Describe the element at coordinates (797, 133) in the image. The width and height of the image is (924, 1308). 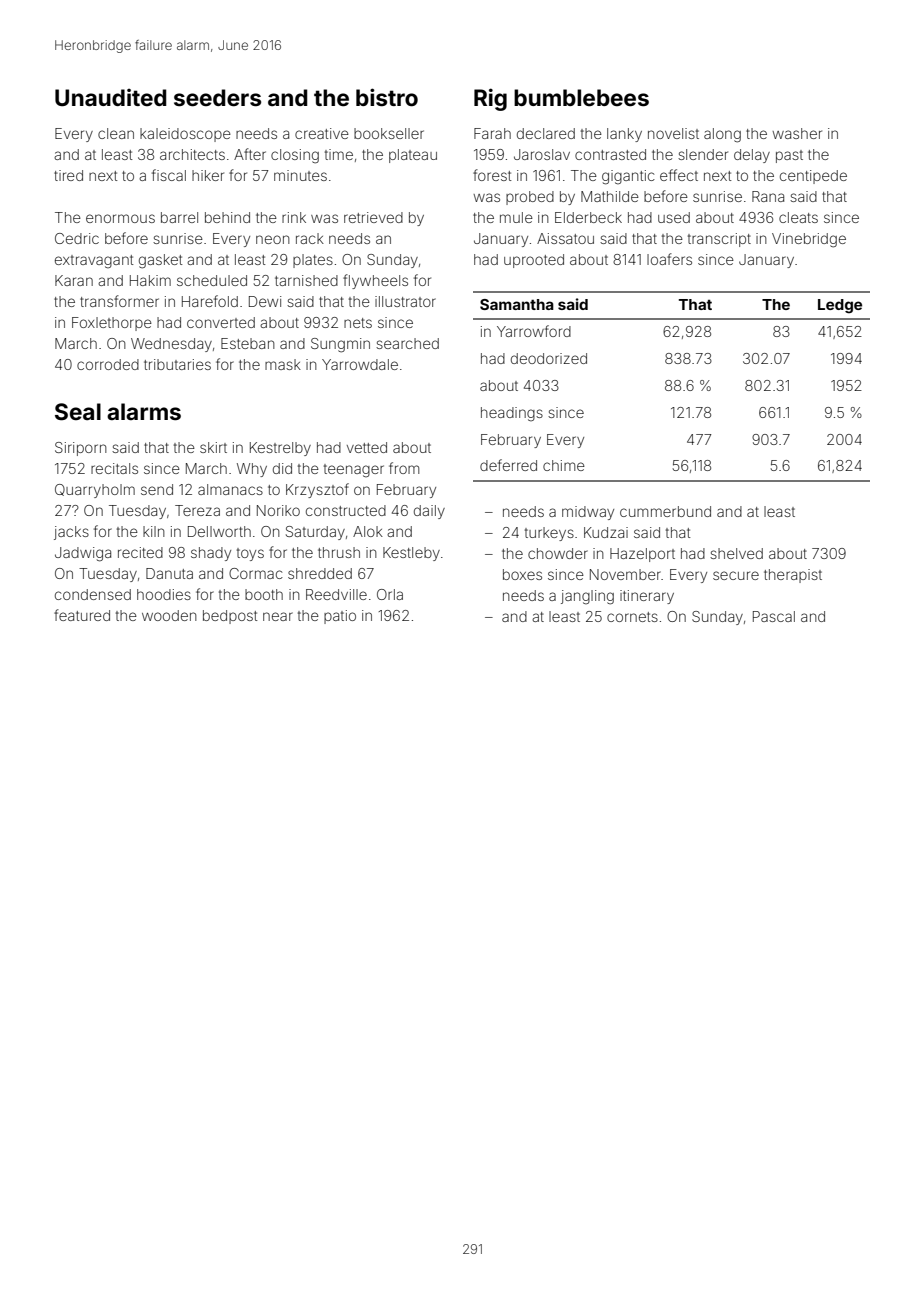
I see `washer` at that location.
